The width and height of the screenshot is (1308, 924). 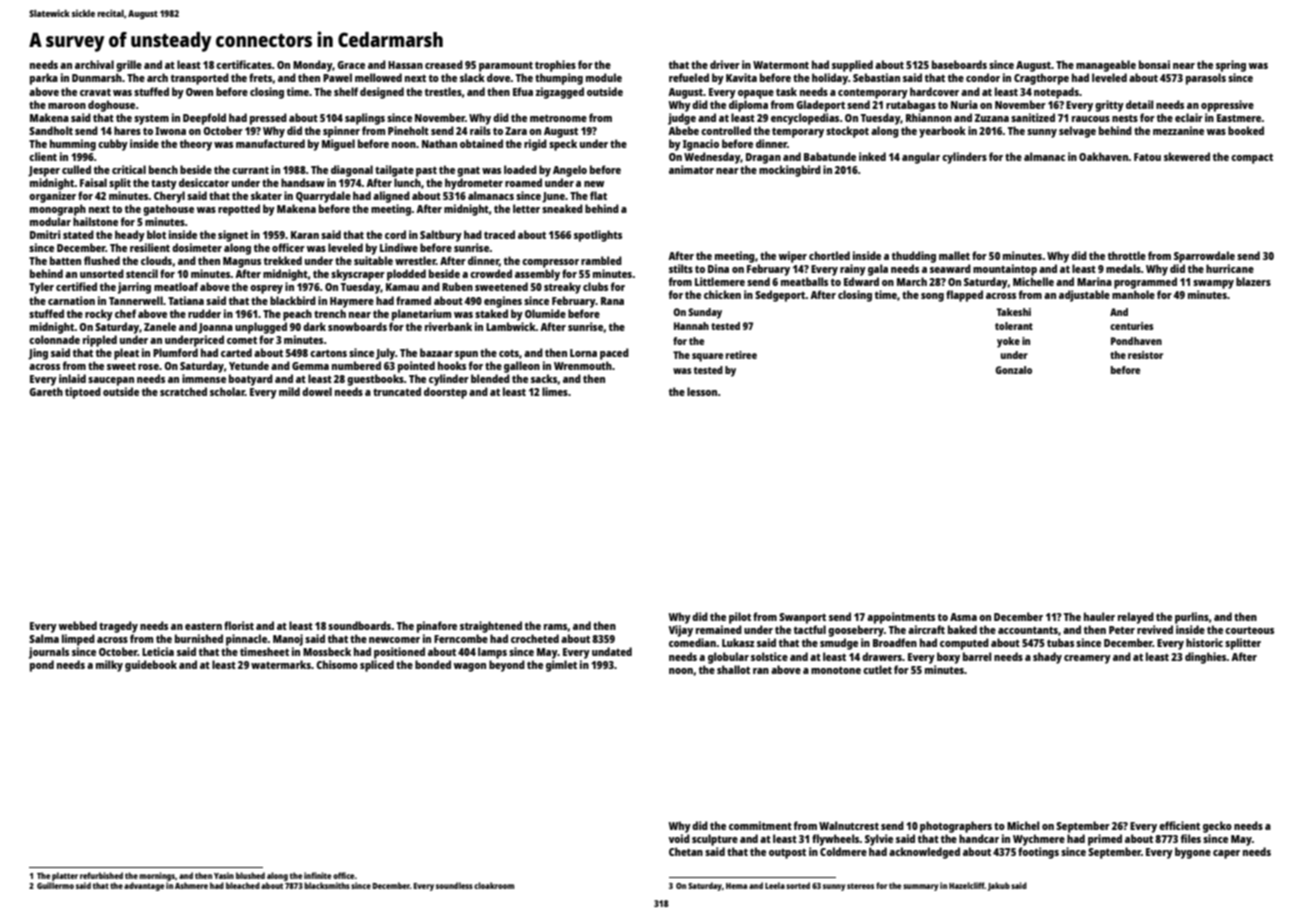 I want to click on flapped, so click(x=964, y=296).
